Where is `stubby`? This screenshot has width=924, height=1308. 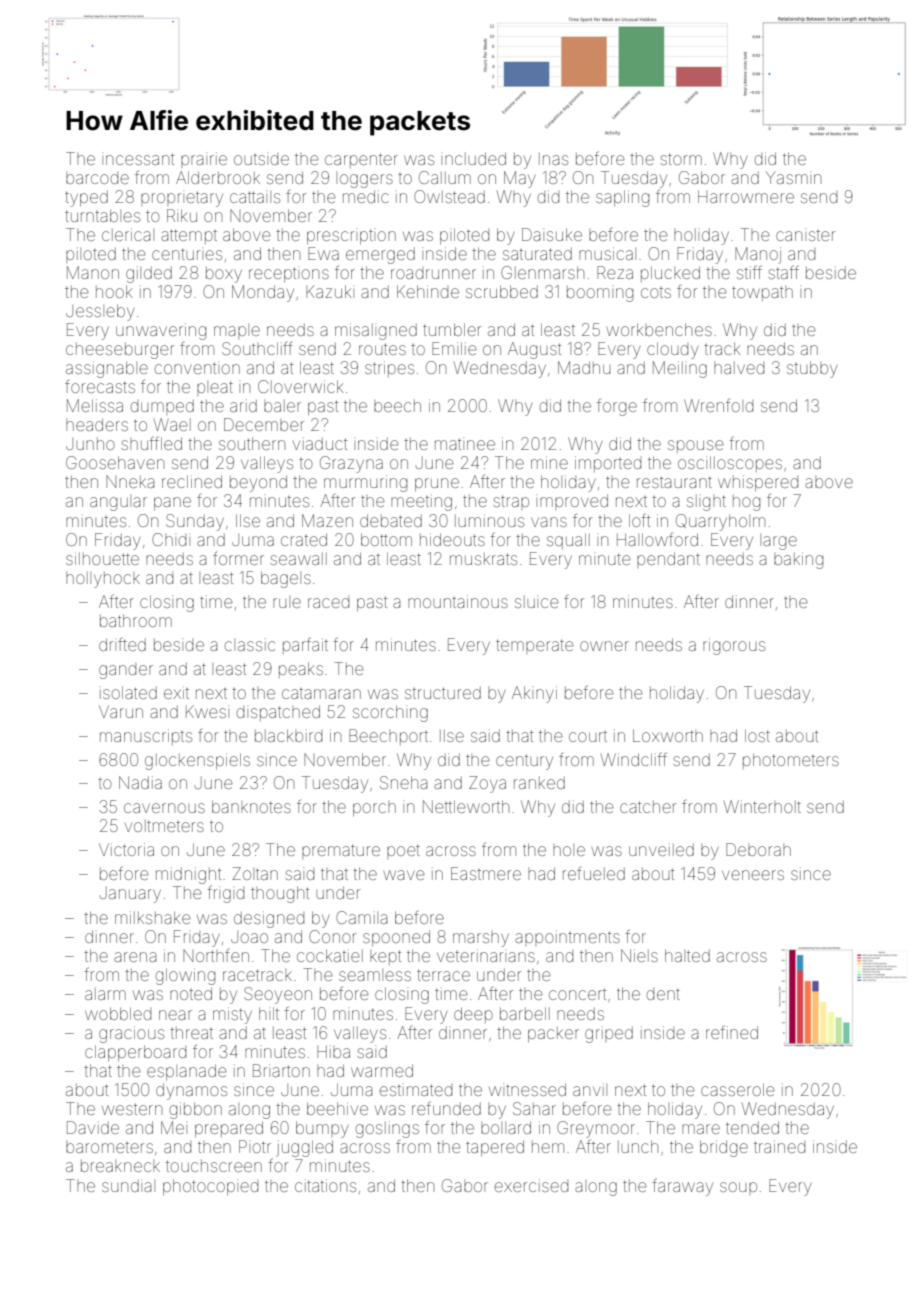 stubby is located at coordinates (812, 369).
